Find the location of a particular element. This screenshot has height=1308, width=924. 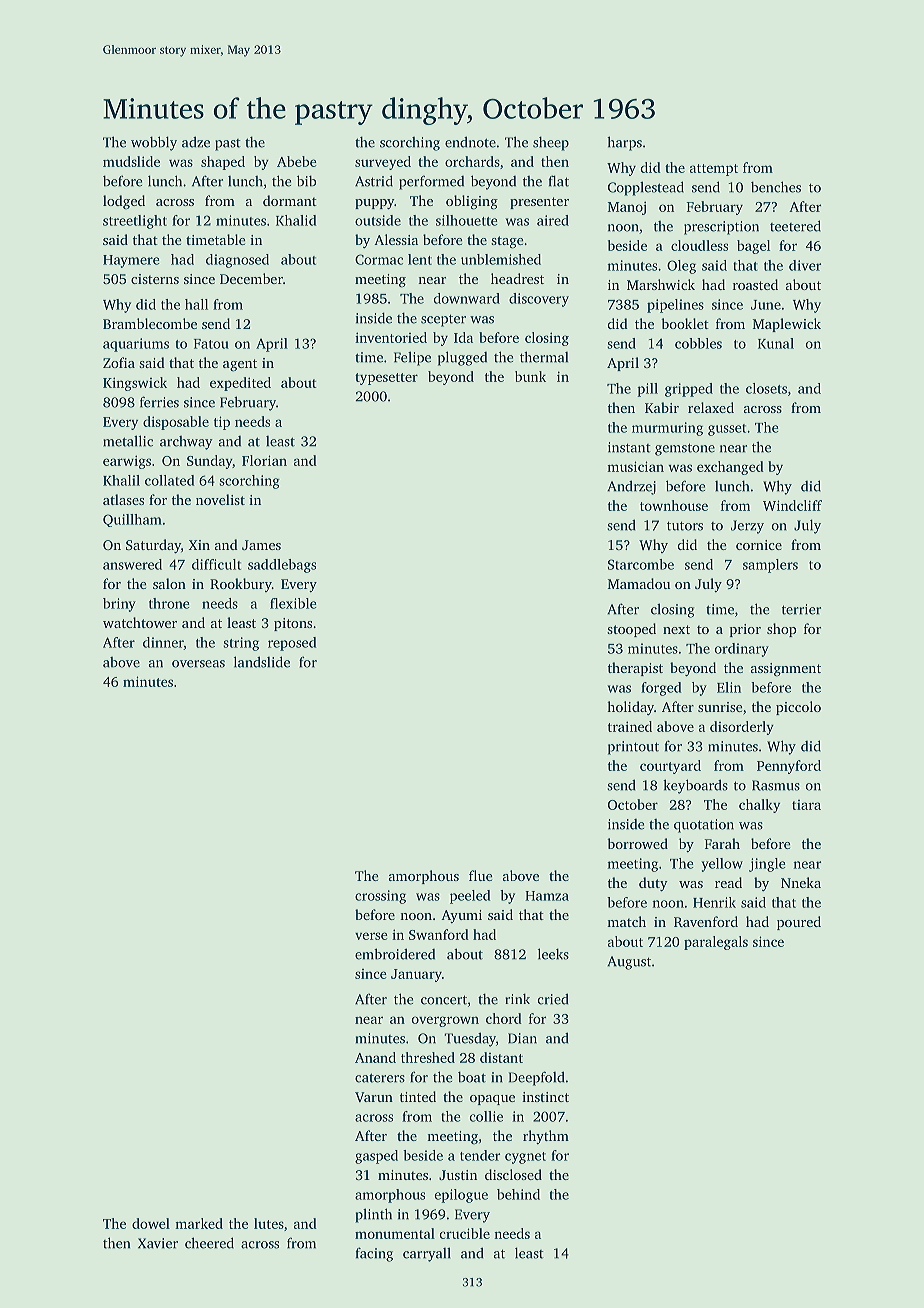

Starcombe is located at coordinates (641, 564).
